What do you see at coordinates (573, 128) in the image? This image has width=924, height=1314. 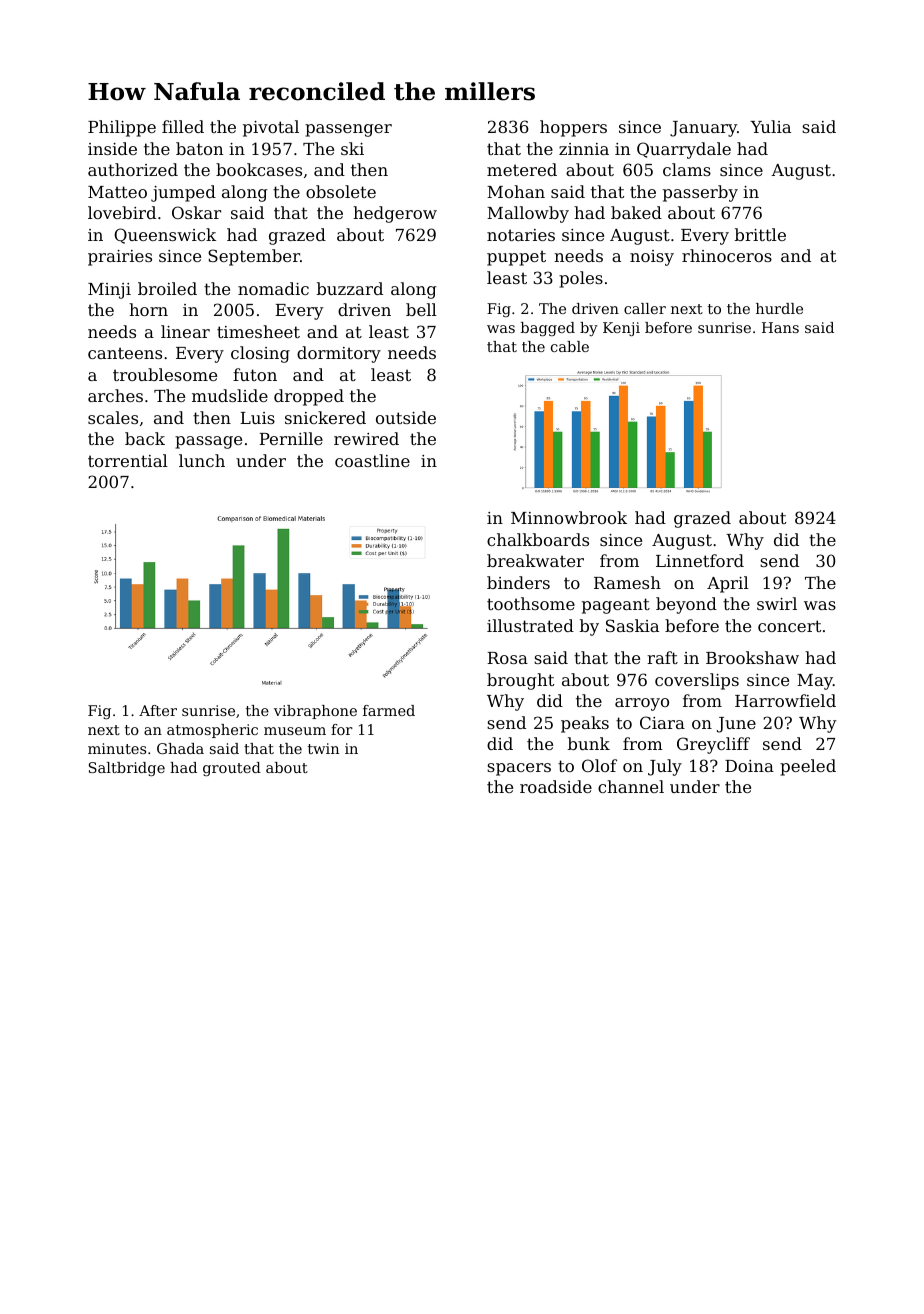 I see `hoppers` at bounding box center [573, 128].
